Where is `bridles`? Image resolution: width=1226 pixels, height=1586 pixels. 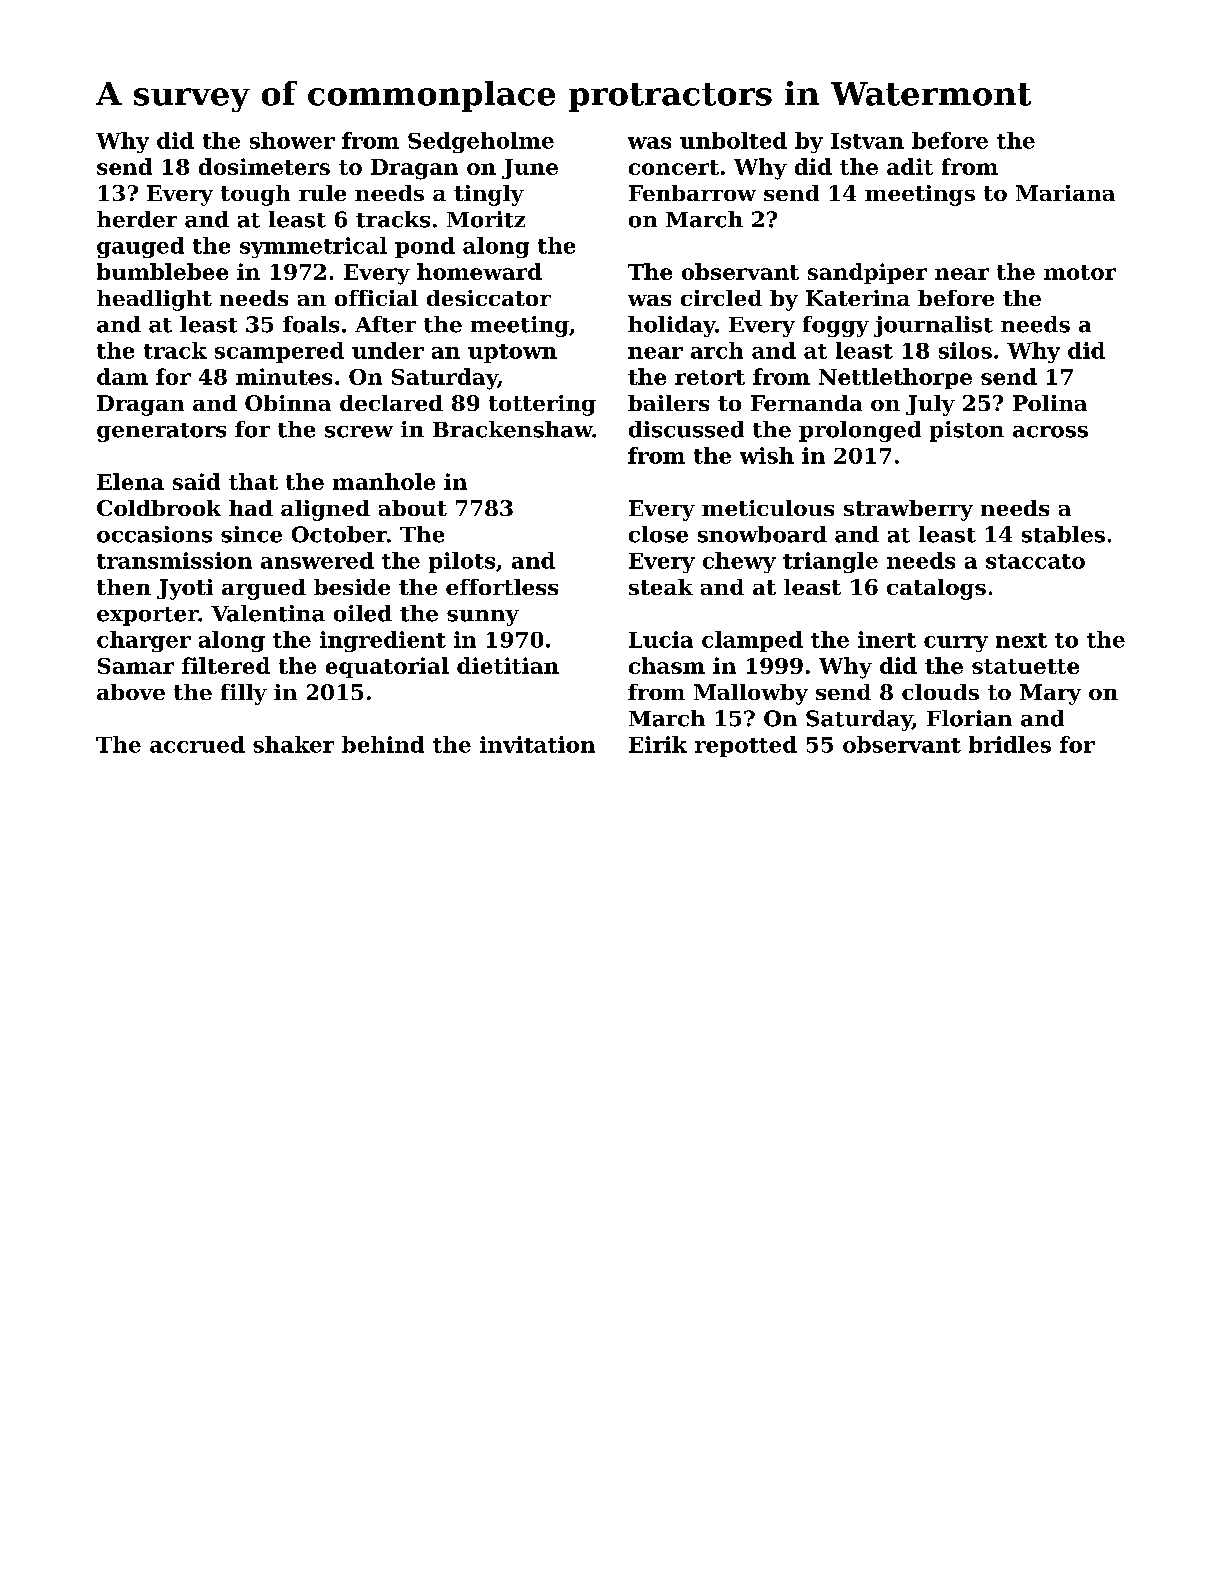
bridles is located at coordinates (1010, 744).
